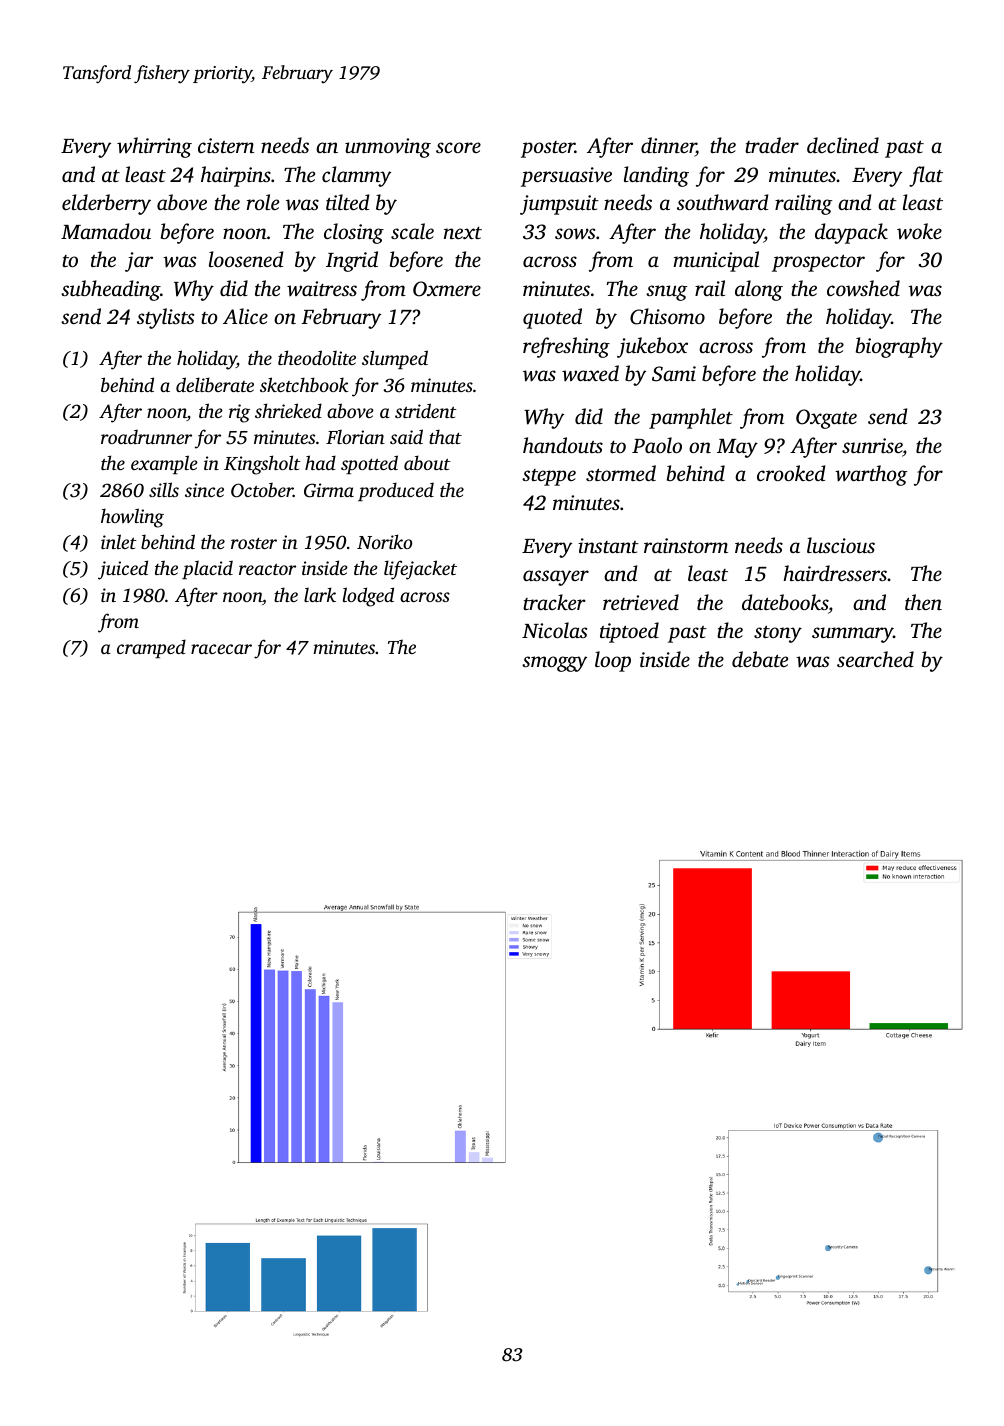  What do you see at coordinates (554, 664) in the screenshot?
I see `smoggy` at bounding box center [554, 664].
